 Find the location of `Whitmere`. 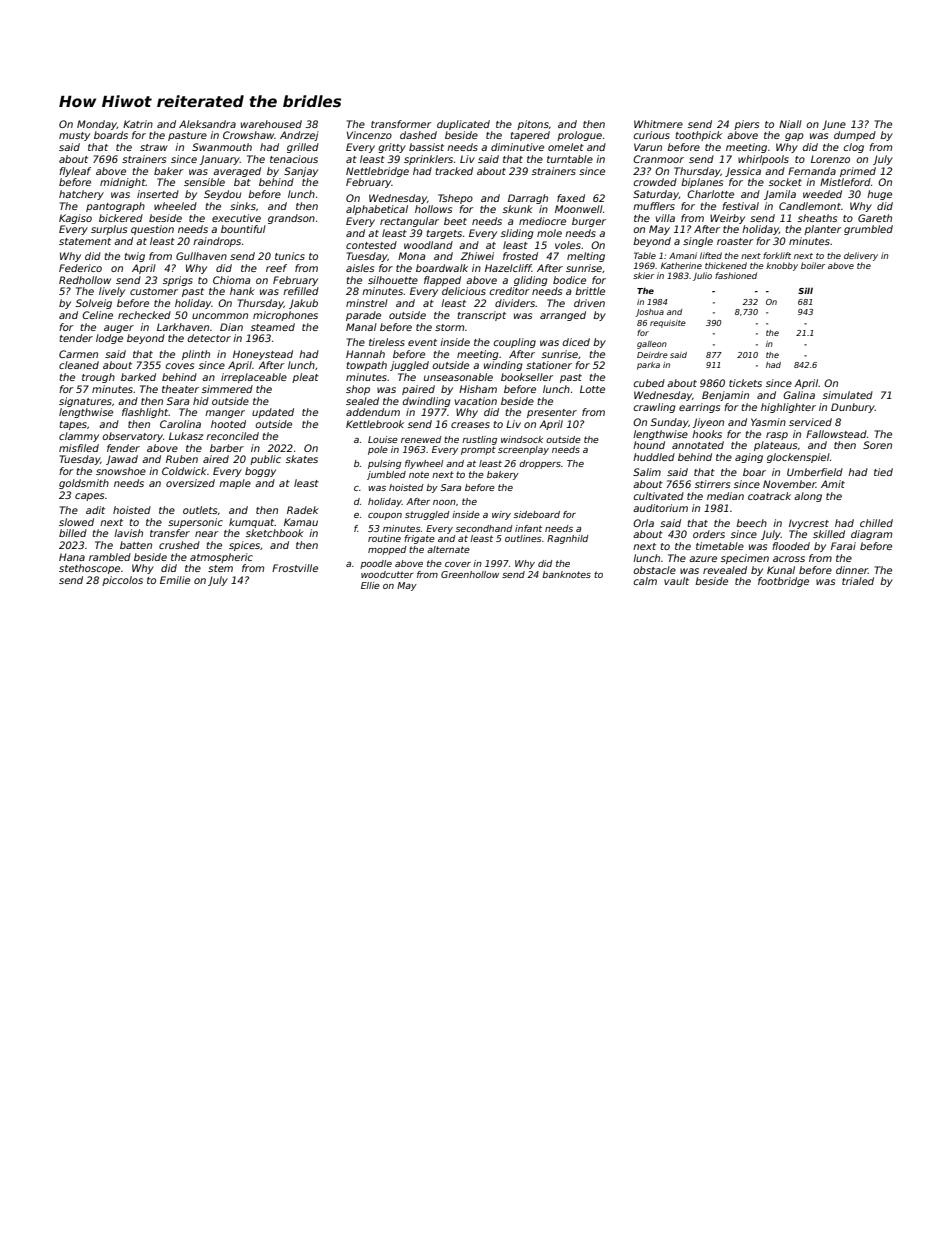

Whitmere is located at coordinates (658, 124).
